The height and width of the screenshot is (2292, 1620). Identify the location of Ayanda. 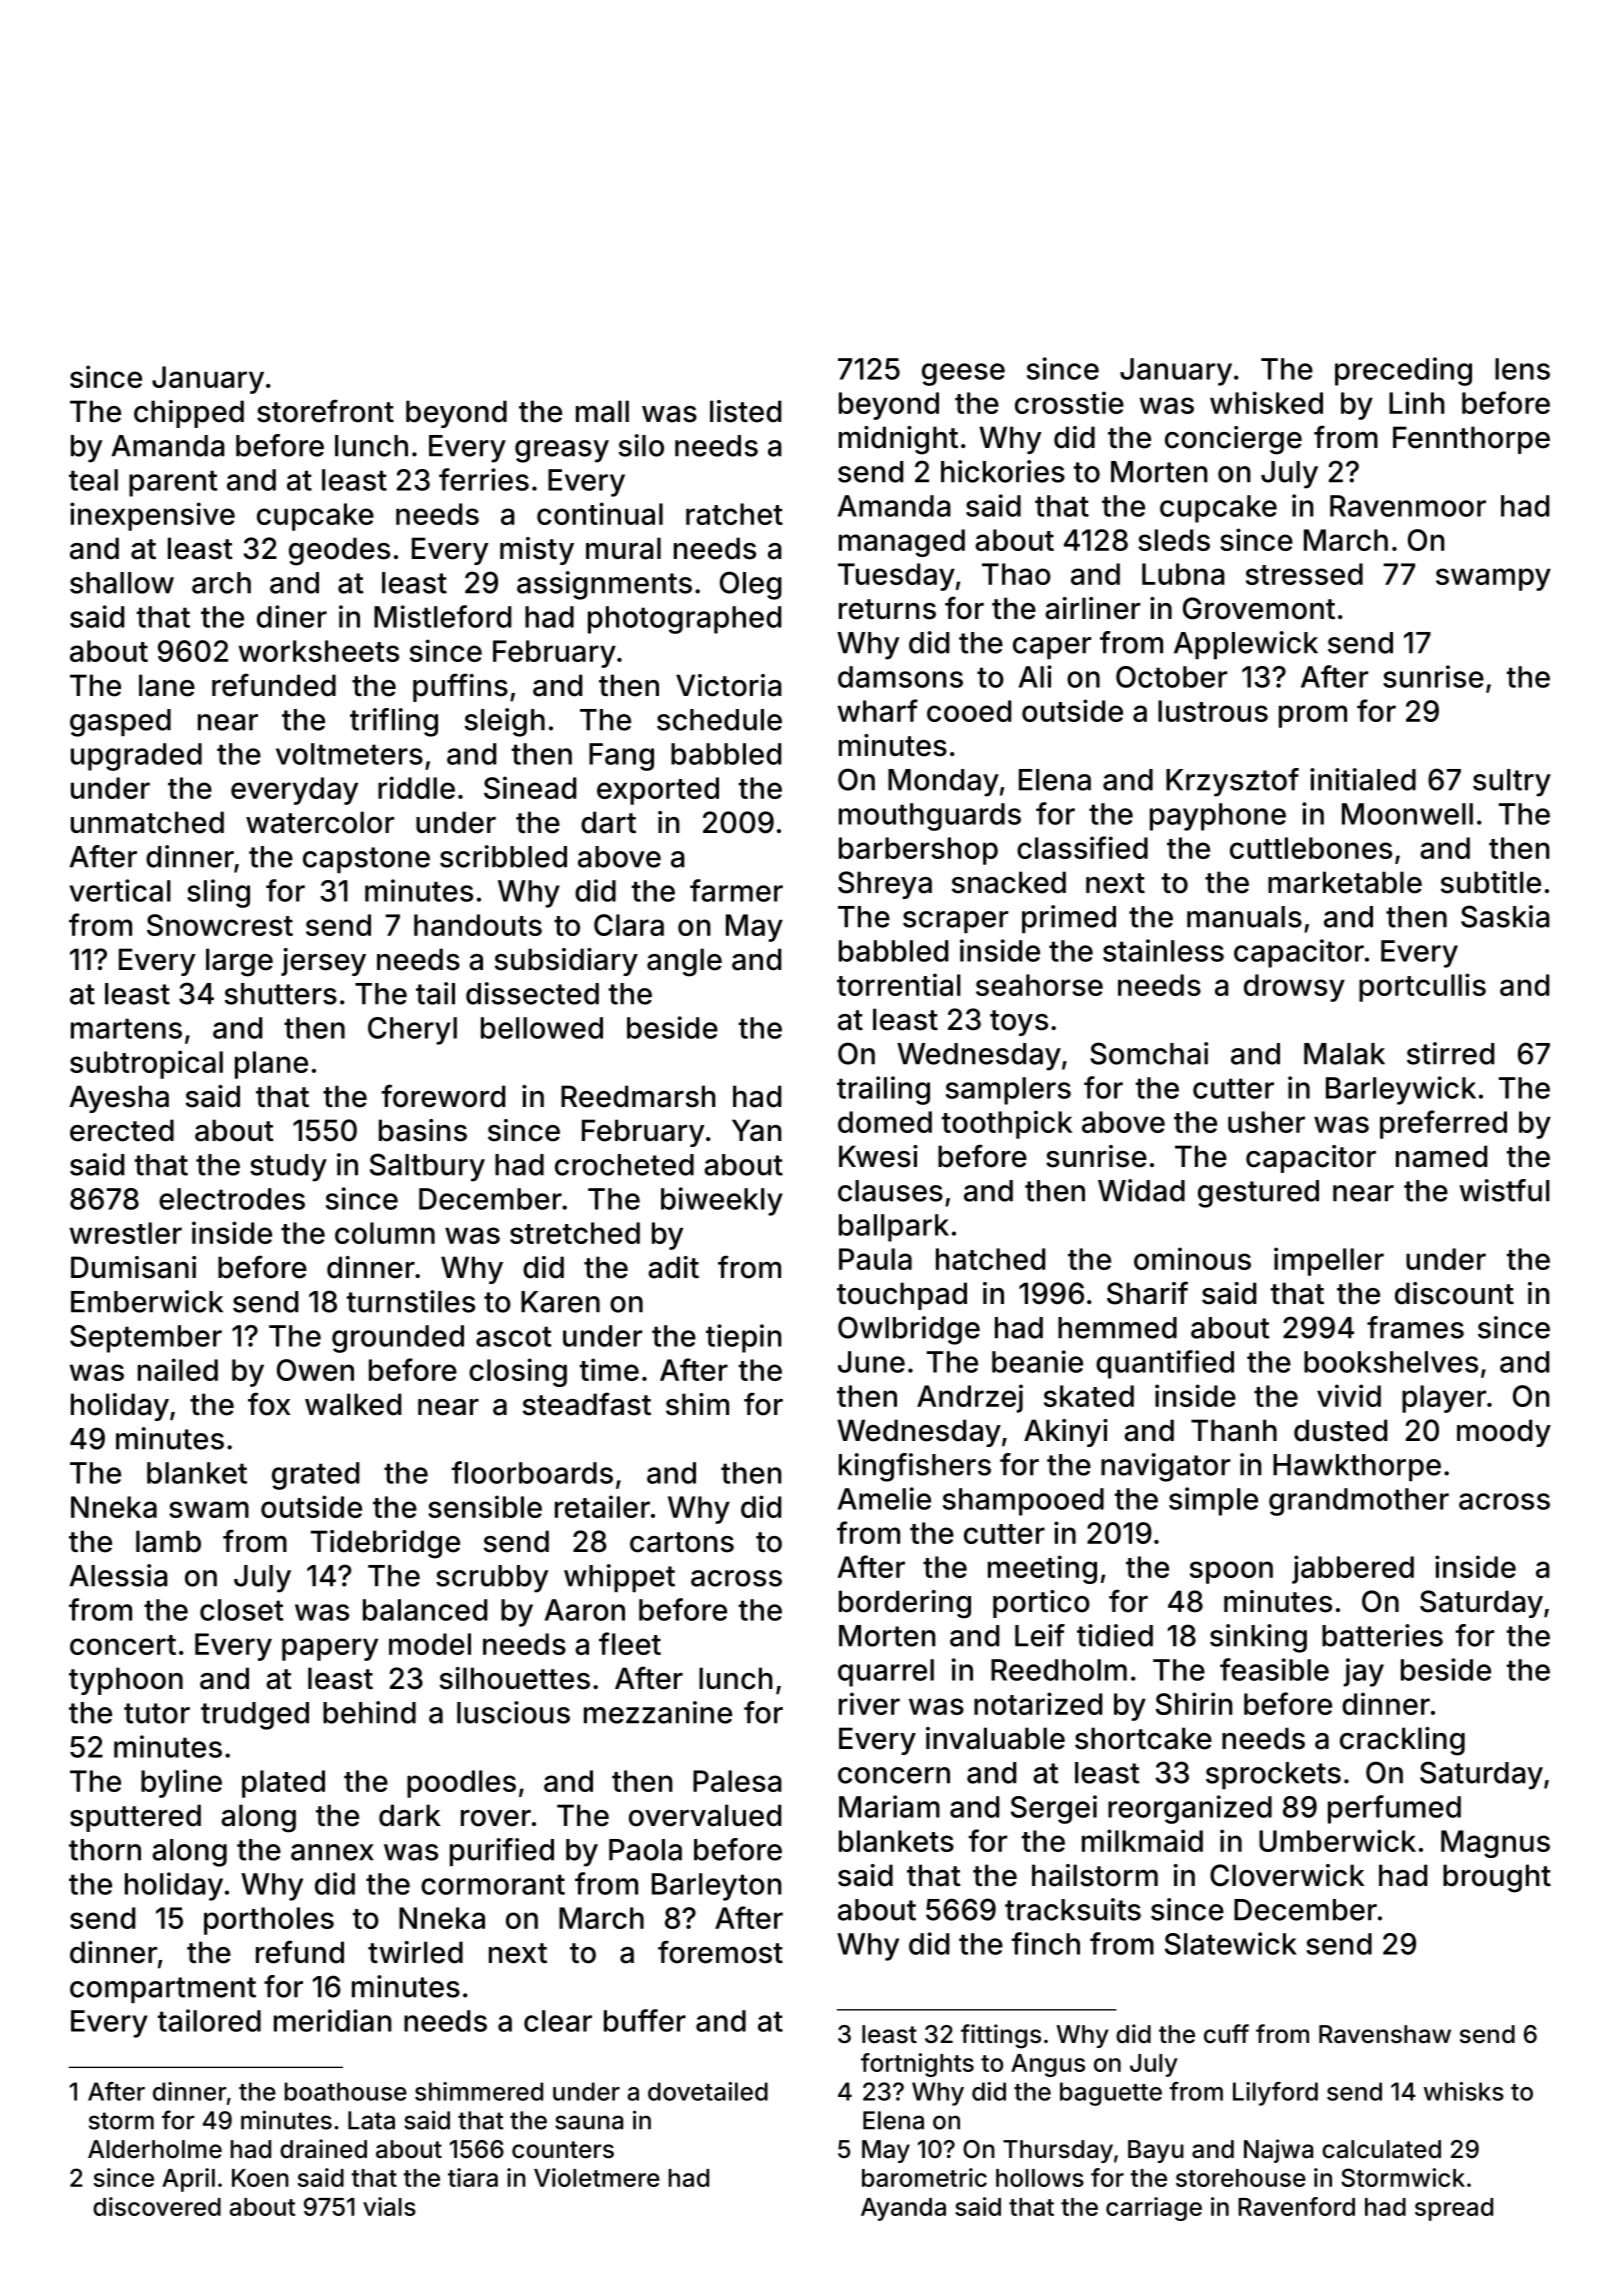
(903, 2209).
